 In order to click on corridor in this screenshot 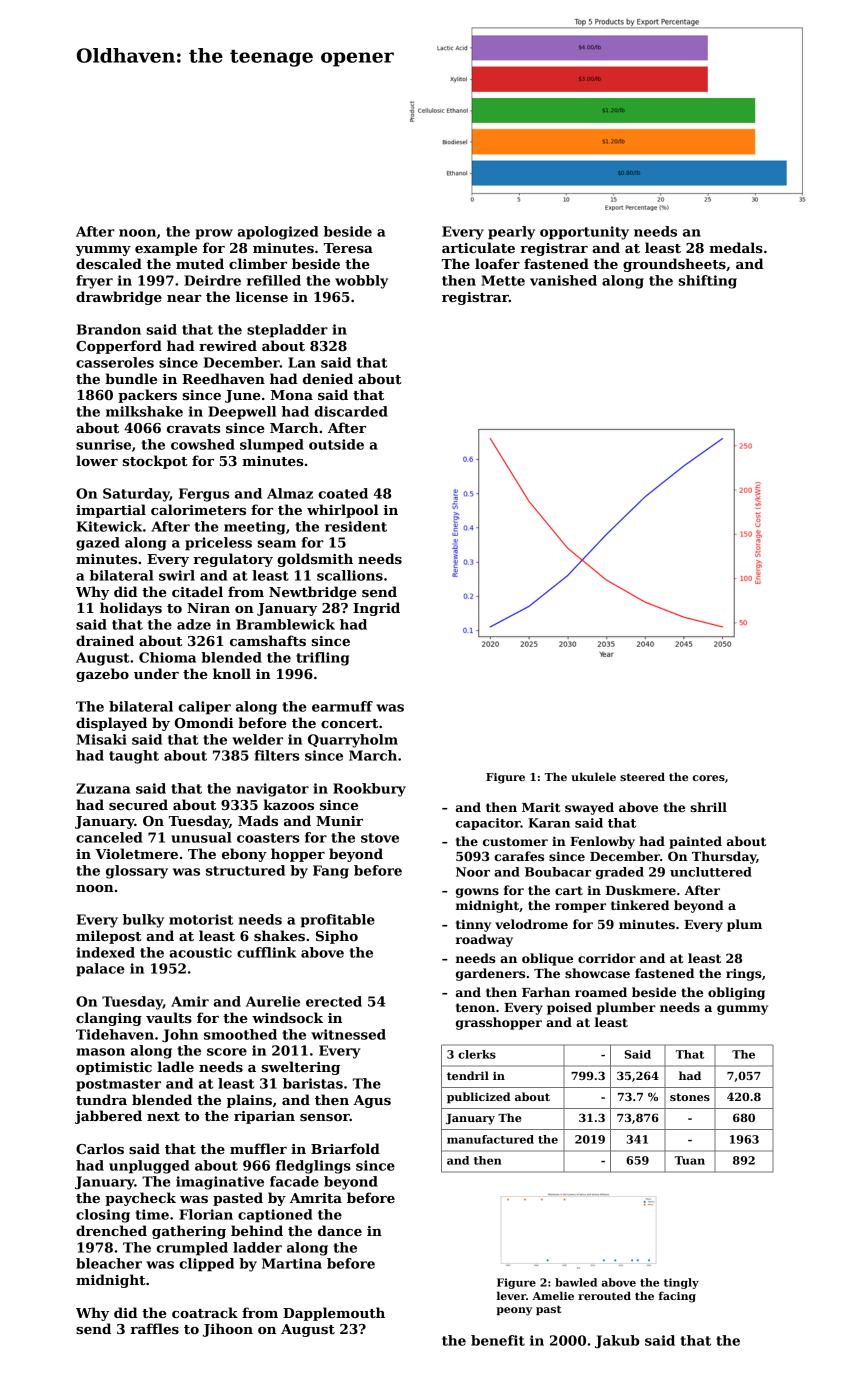, I will do `click(607, 958)`.
